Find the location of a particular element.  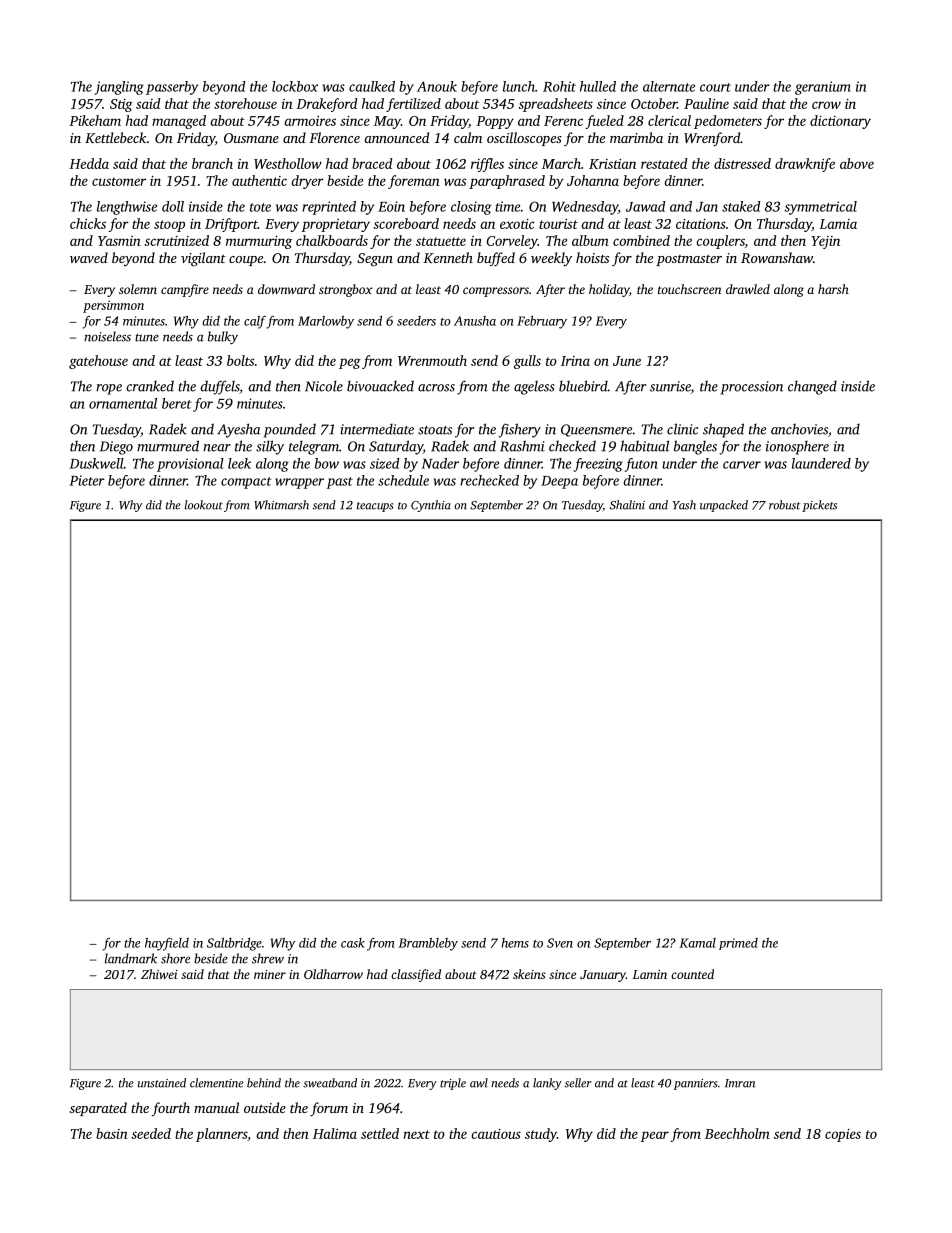

peg is located at coordinates (350, 363).
